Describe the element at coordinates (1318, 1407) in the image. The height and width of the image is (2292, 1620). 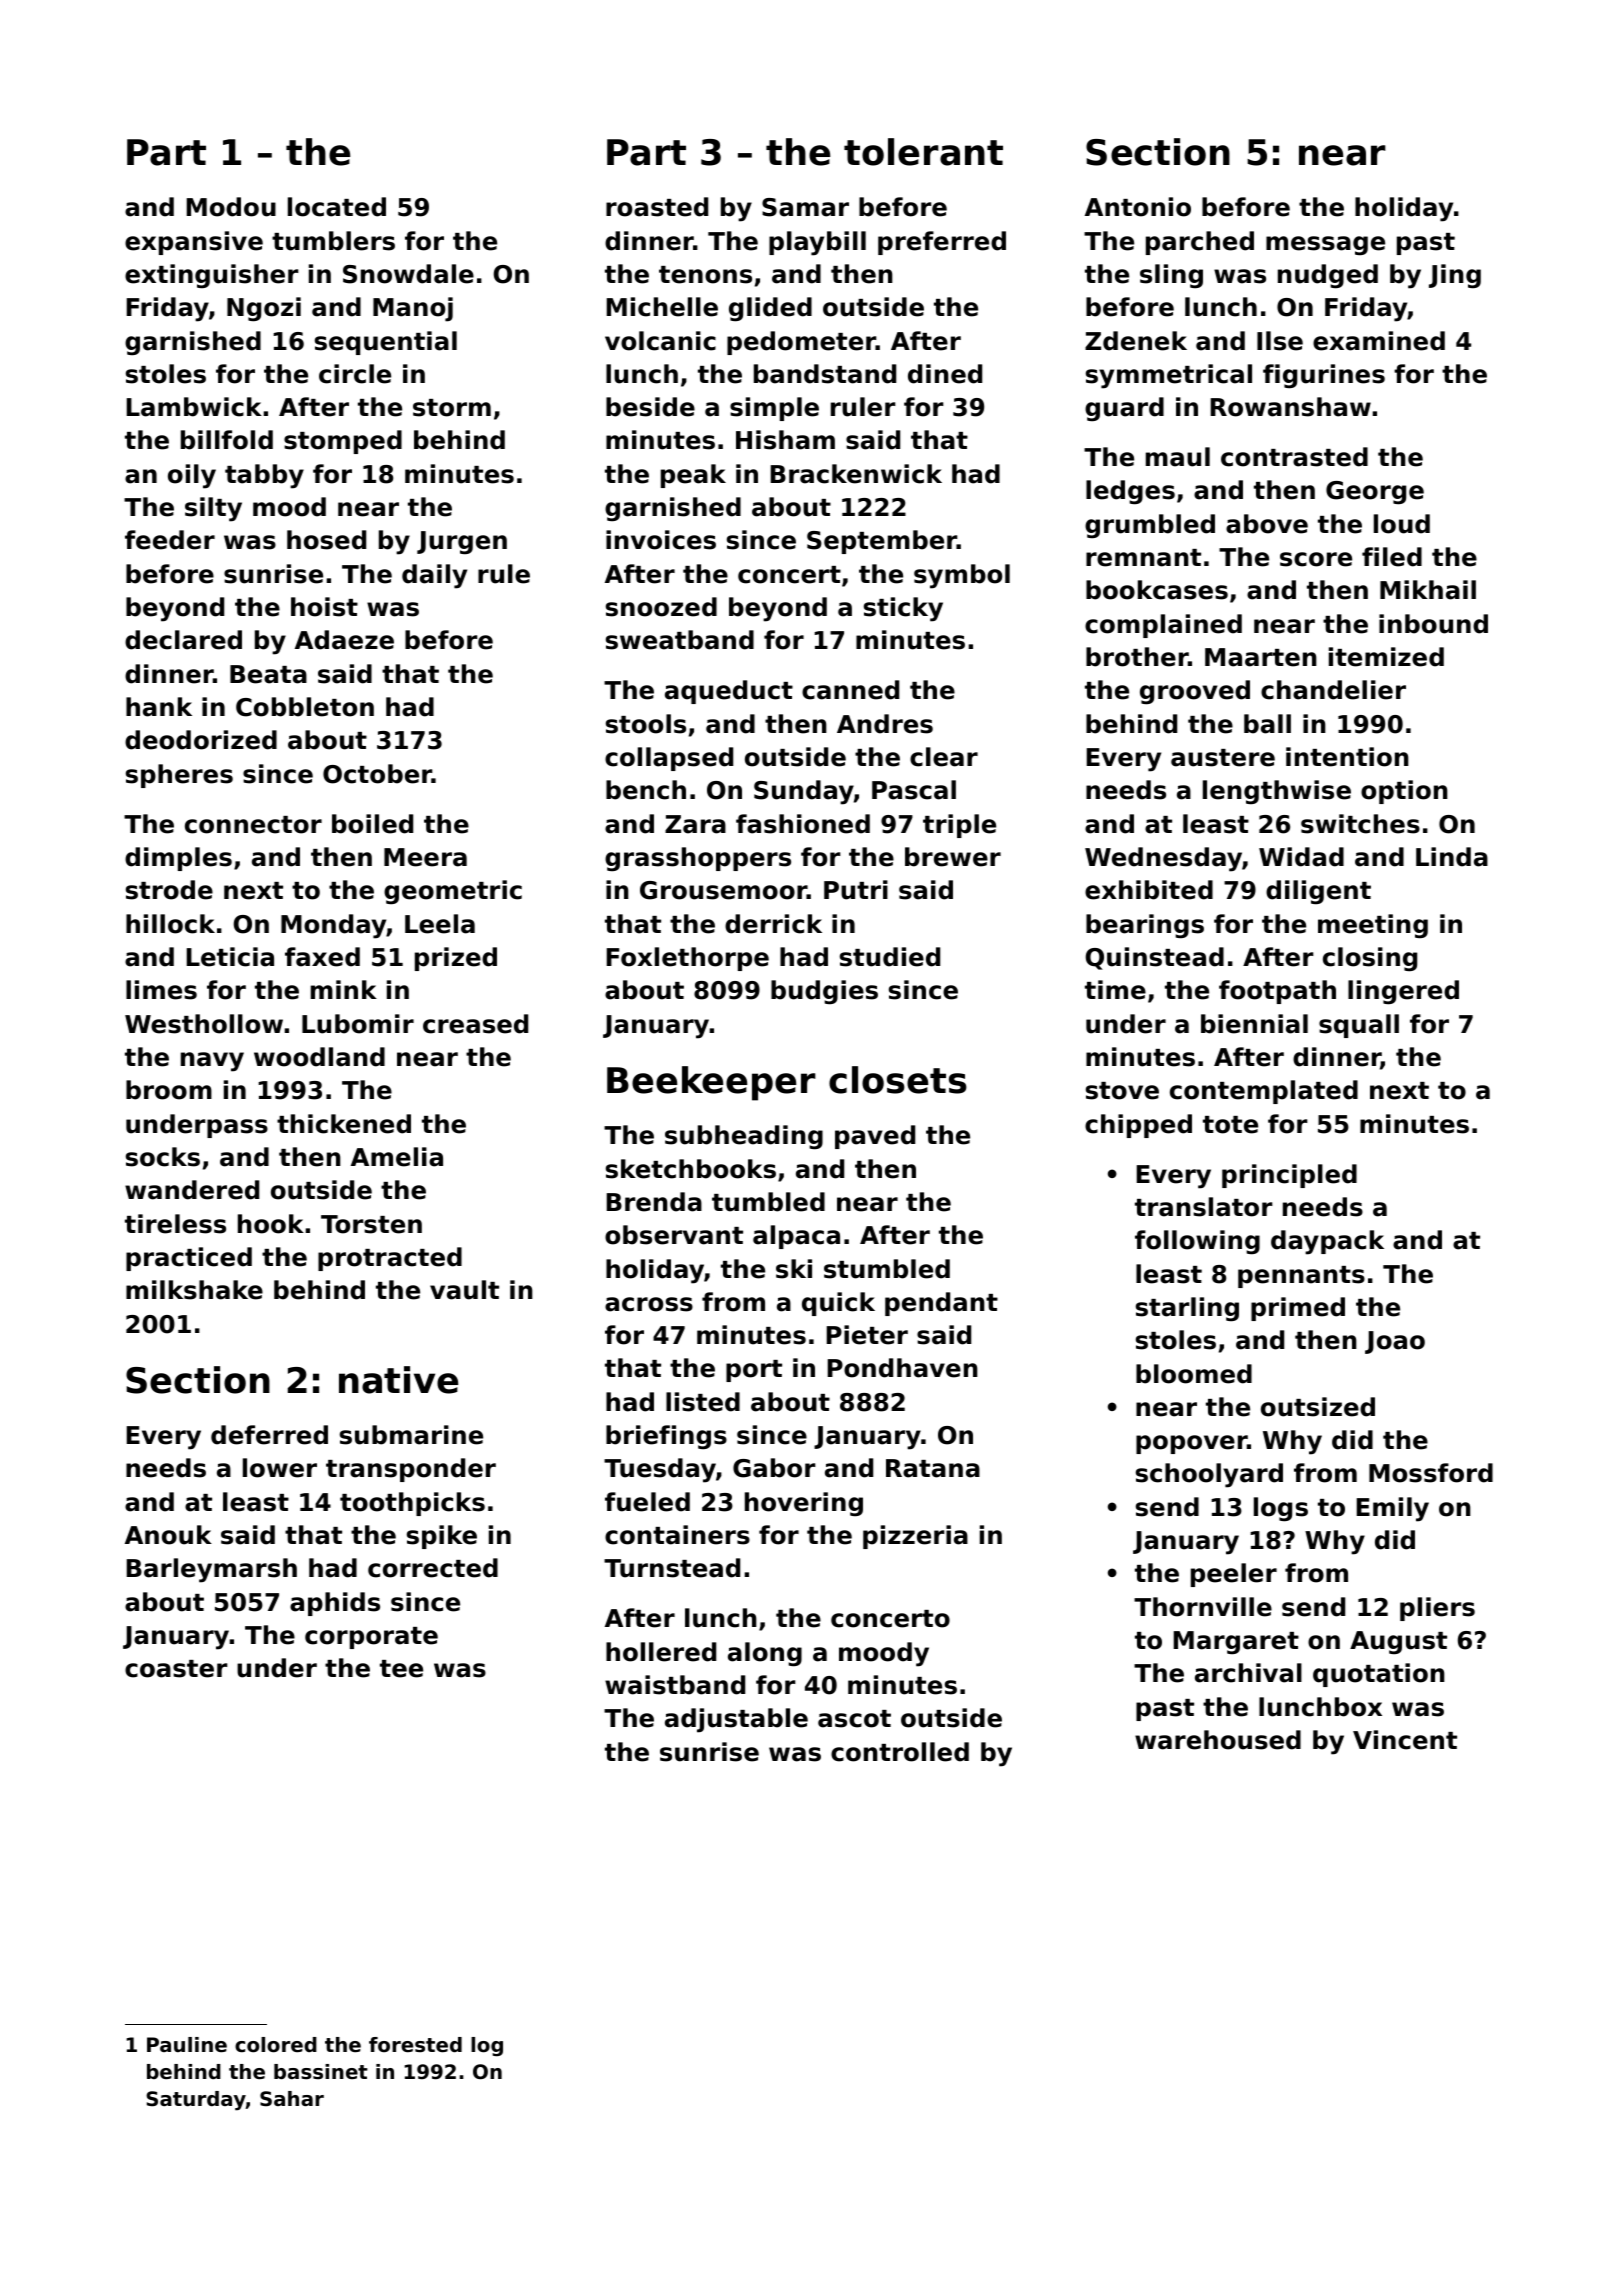
I see `outsized` at that location.
